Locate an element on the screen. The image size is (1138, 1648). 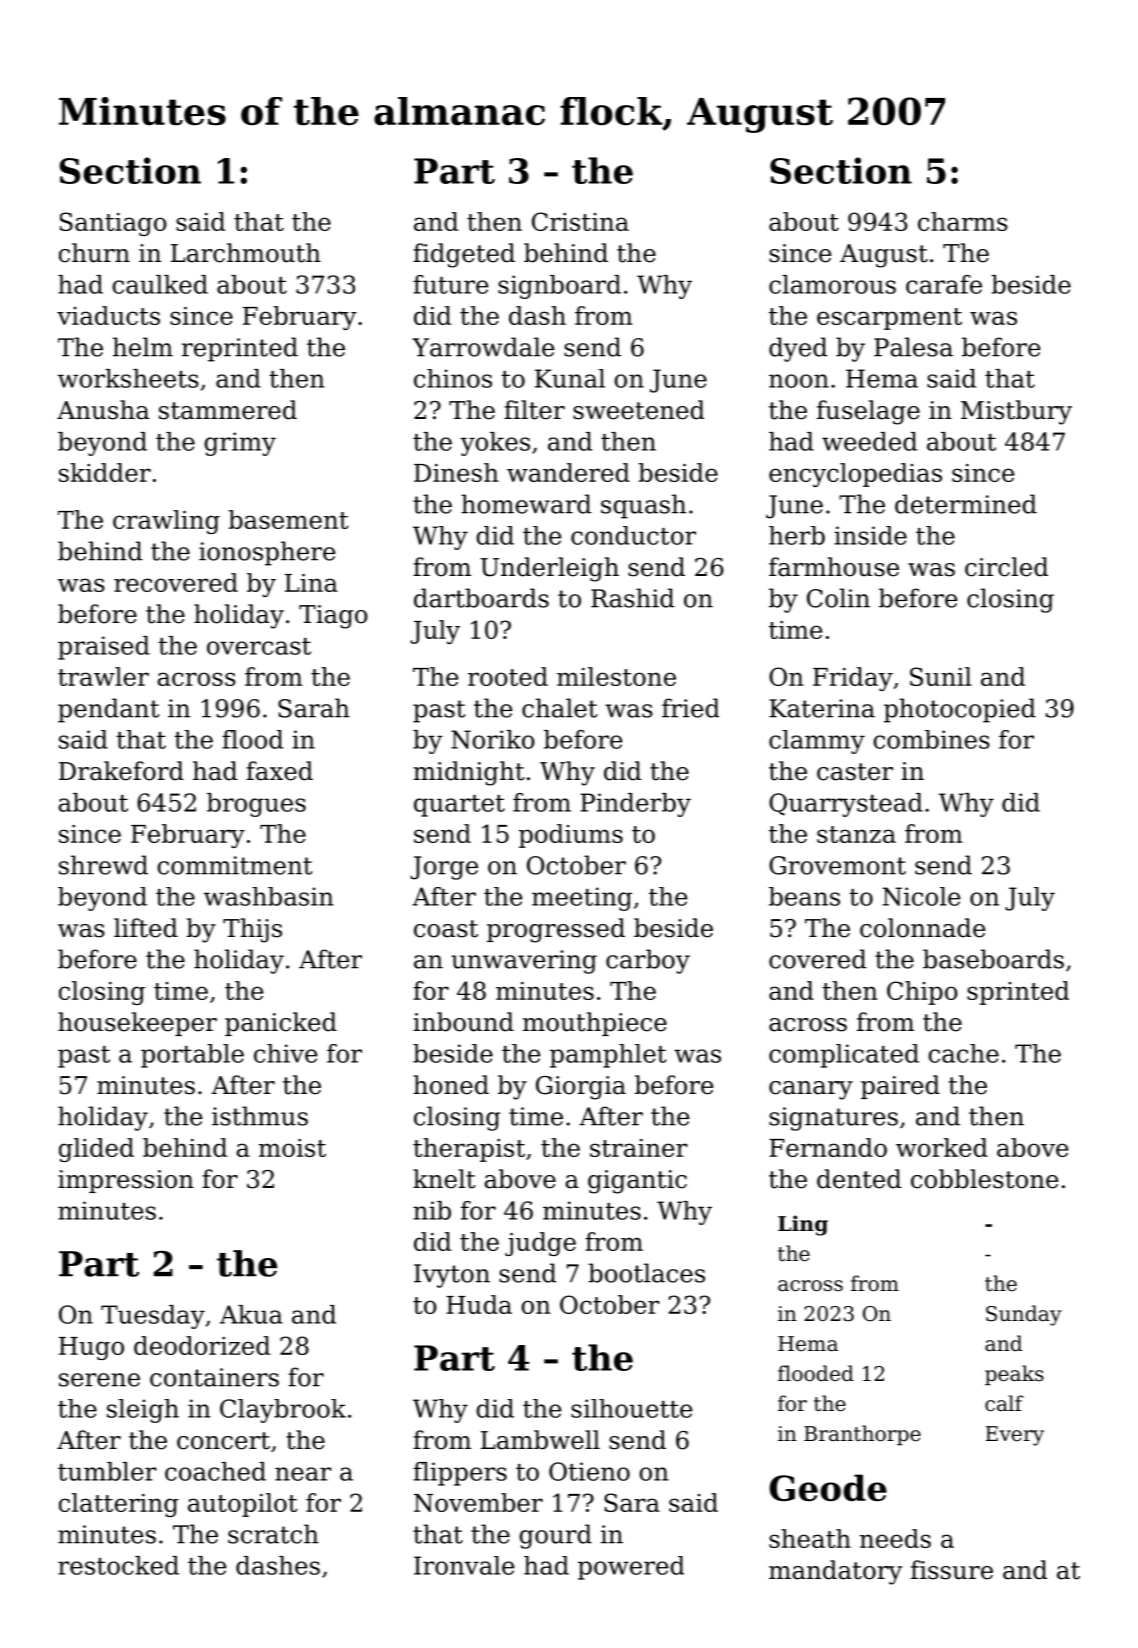
churn is located at coordinates (94, 253).
